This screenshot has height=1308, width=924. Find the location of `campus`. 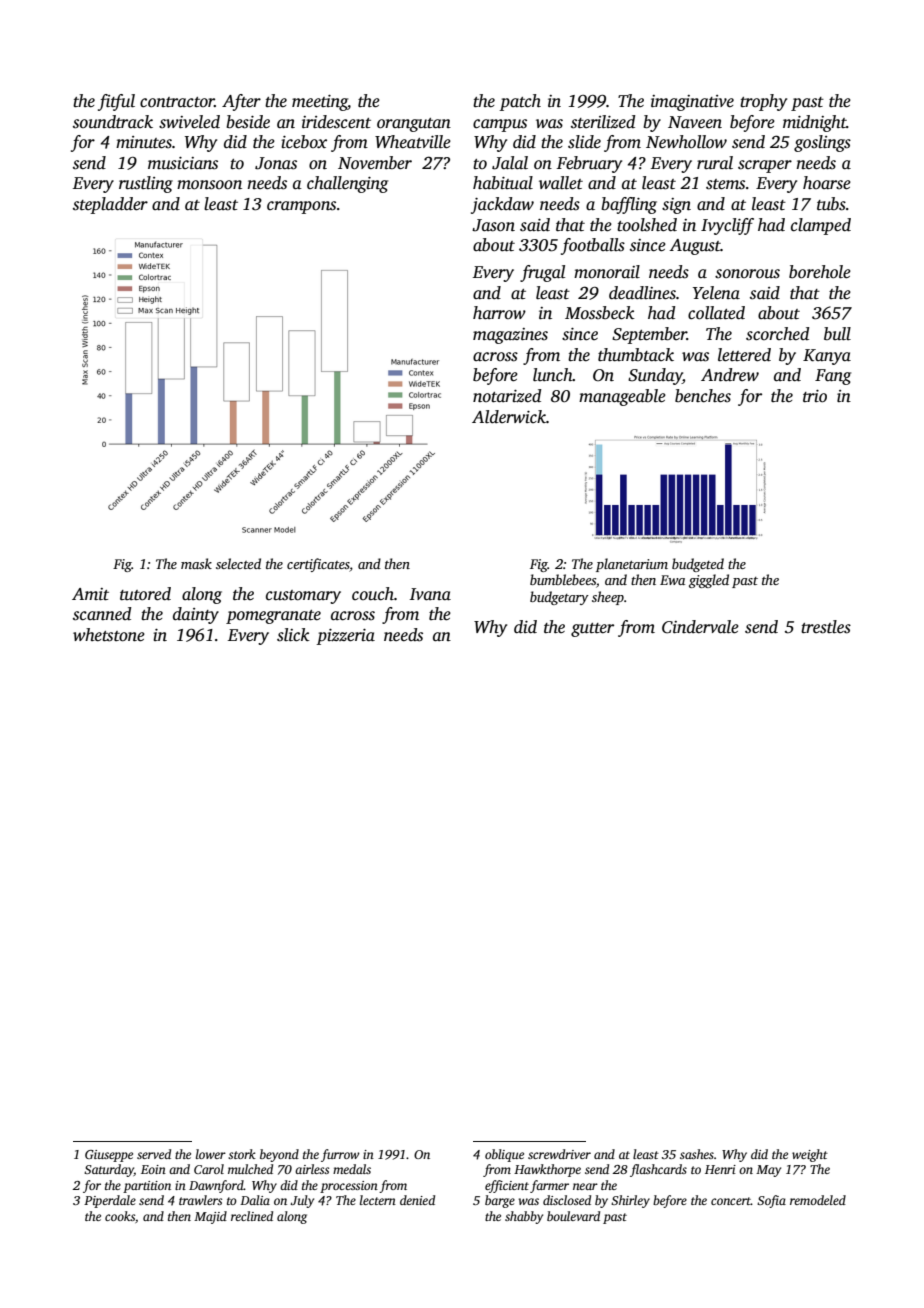

campus is located at coordinates (500, 125).
